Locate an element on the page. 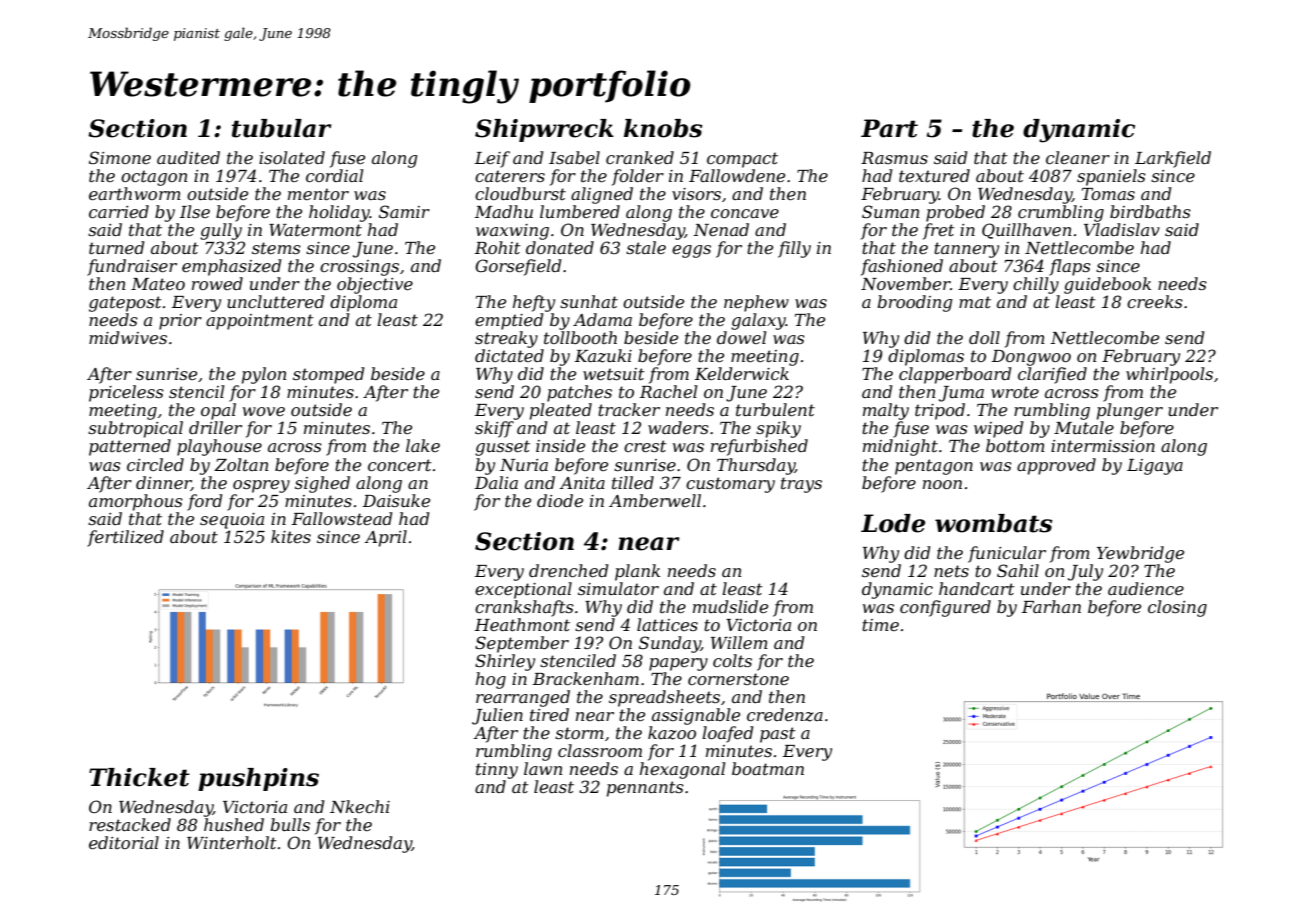  compact is located at coordinates (742, 160).
